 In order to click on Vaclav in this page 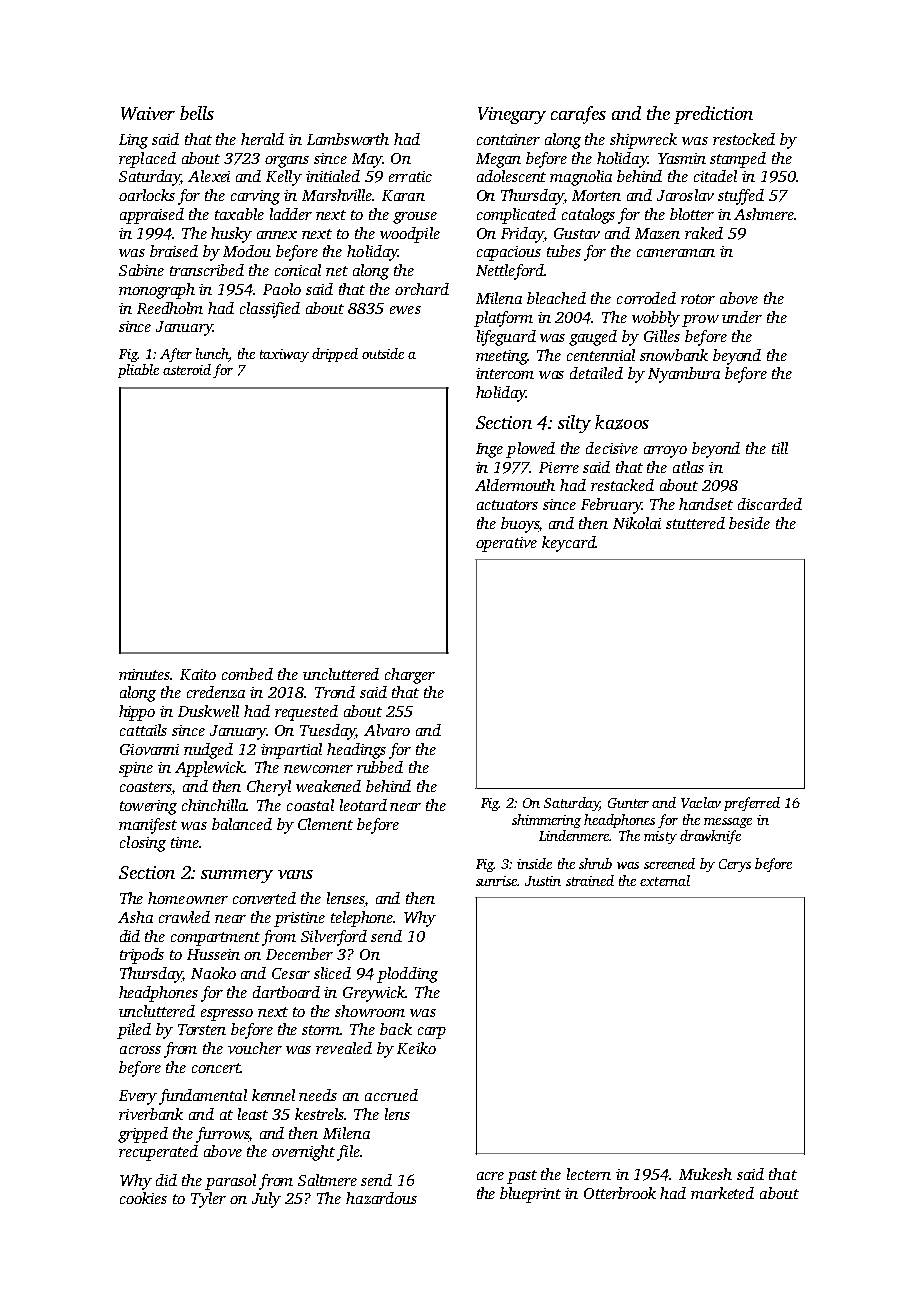, I will do `click(701, 802)`.
